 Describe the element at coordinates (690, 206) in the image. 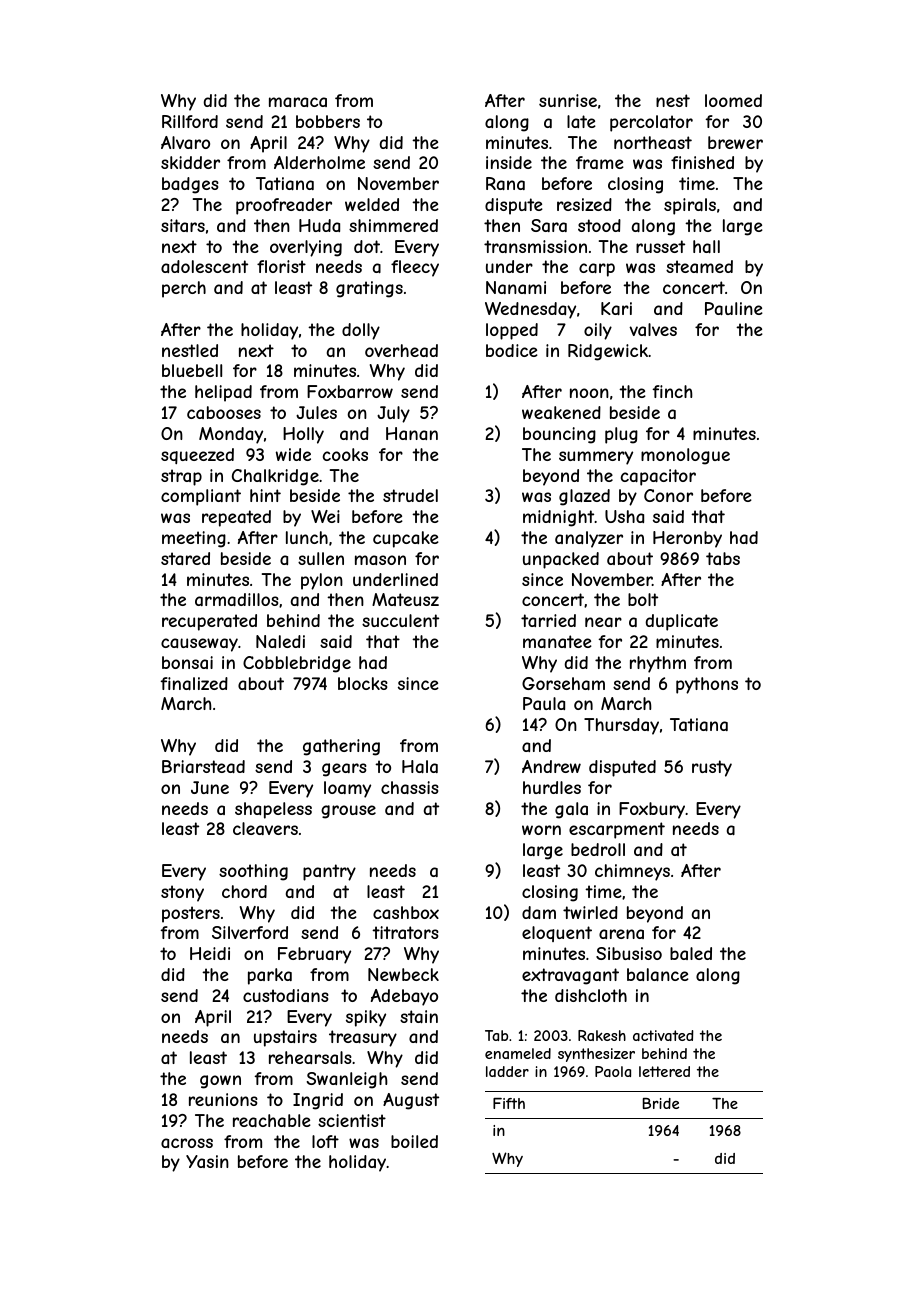

I see `spirals` at that location.
